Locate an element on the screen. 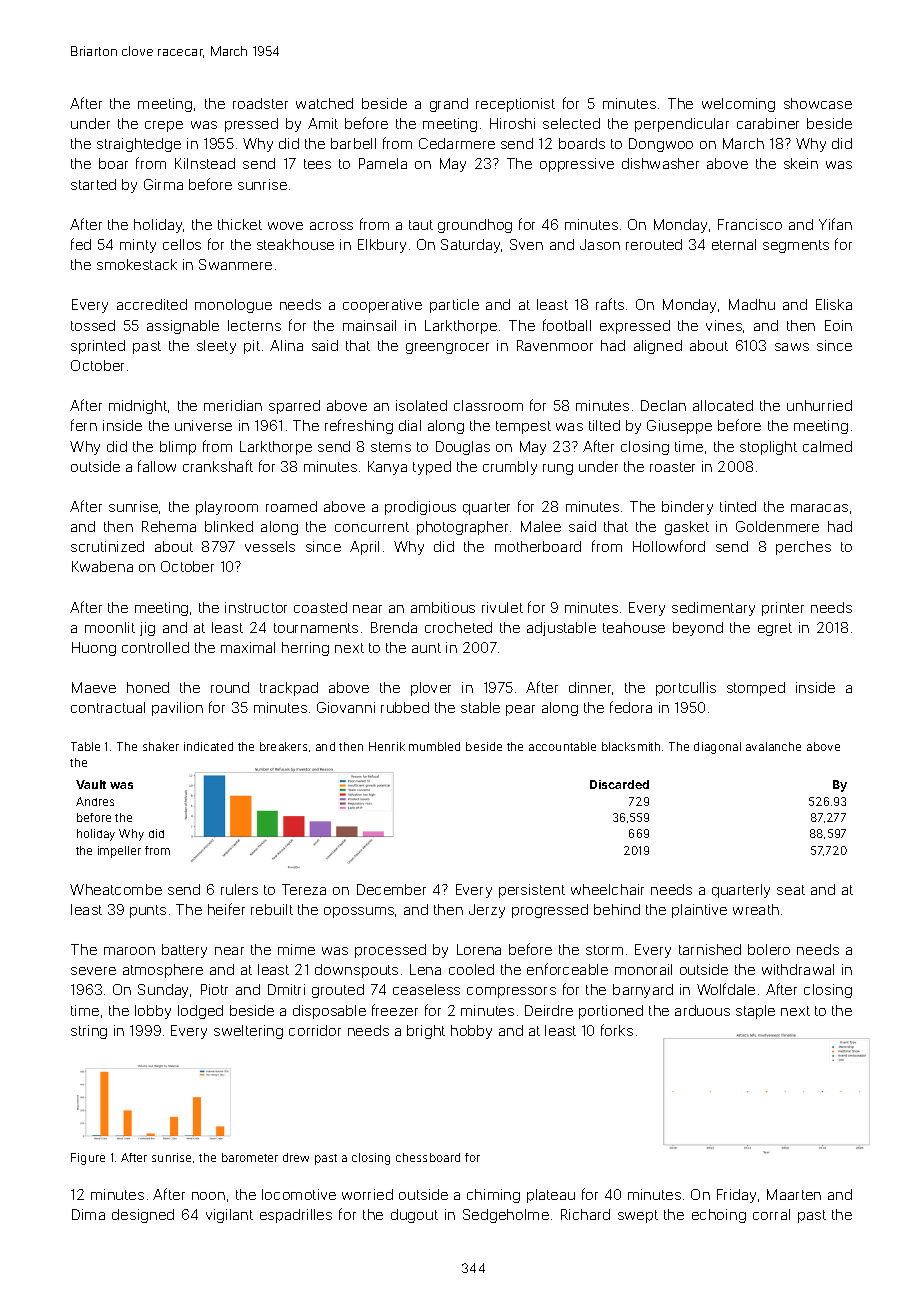 The height and width of the screenshot is (1308, 924). crumbly is located at coordinates (510, 468).
